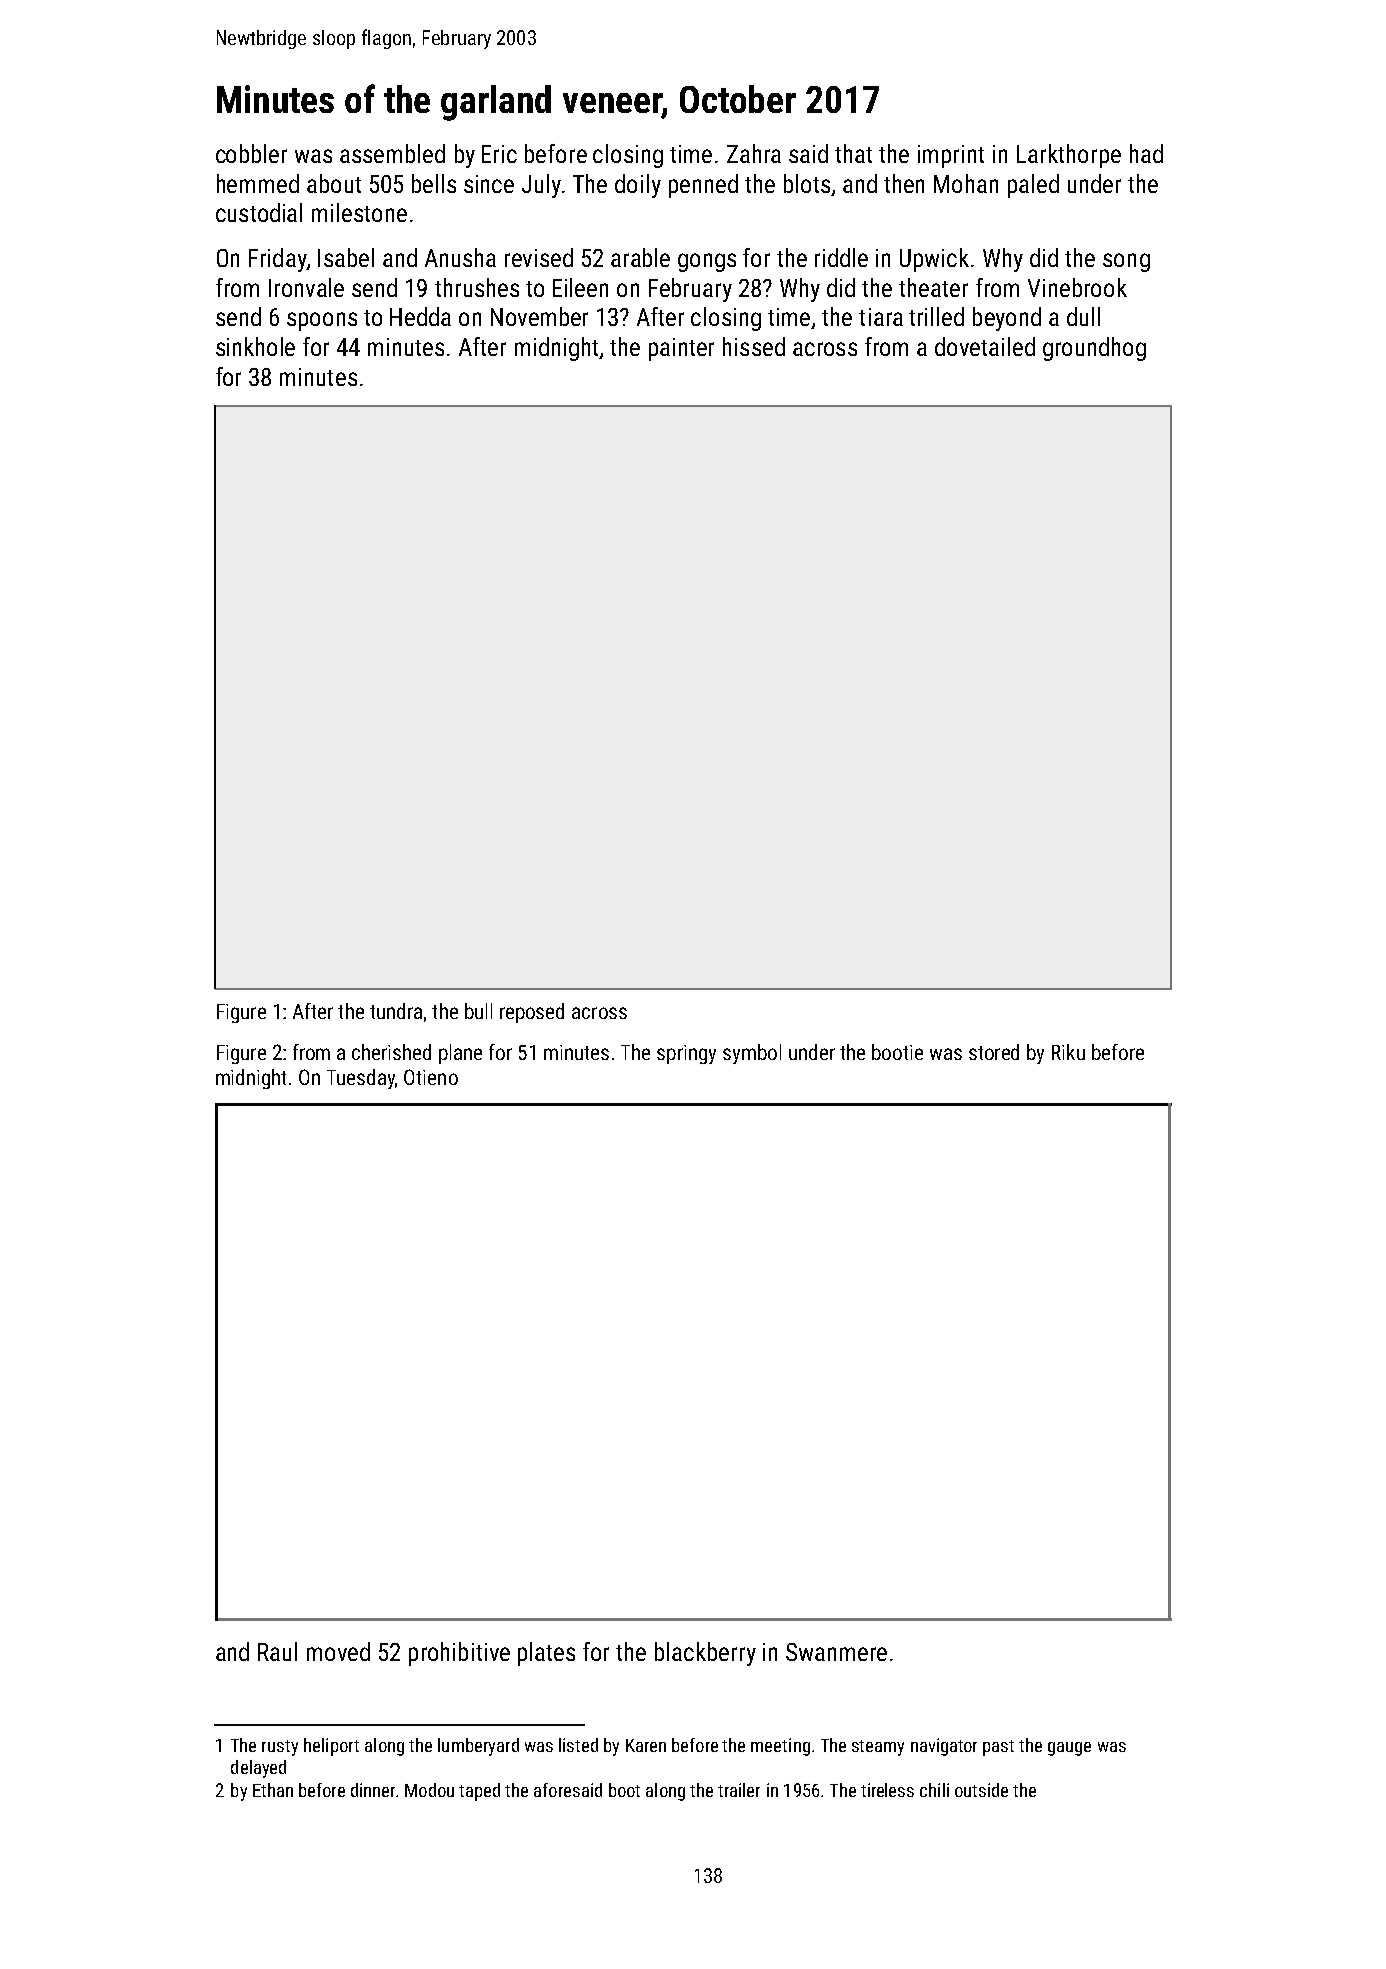 Image resolution: width=1386 pixels, height=1969 pixels. Describe the element at coordinates (431, 1077) in the image. I see `Otieno` at that location.
